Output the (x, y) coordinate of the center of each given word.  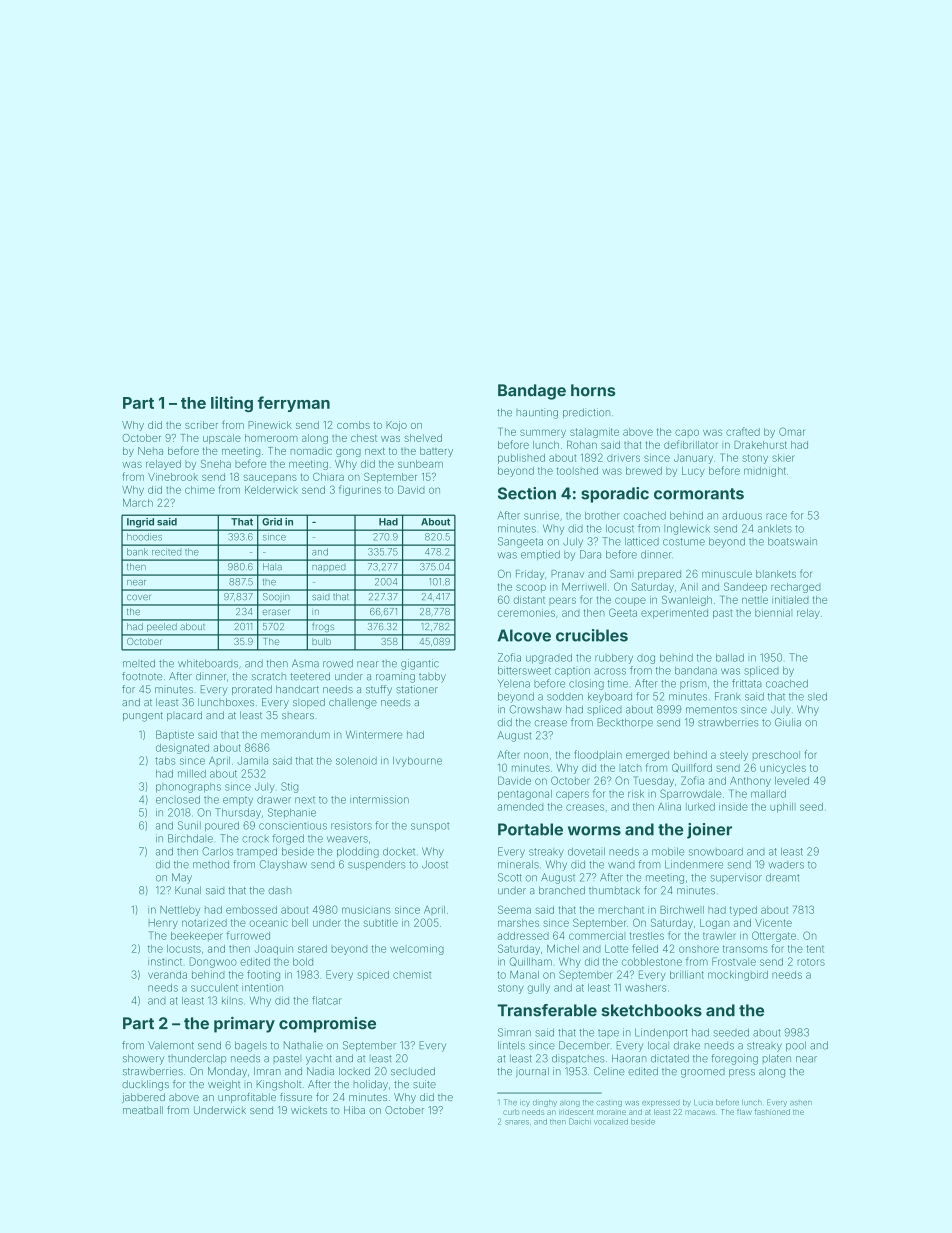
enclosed (178, 800)
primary (244, 1025)
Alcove (524, 635)
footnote (142, 676)
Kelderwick (271, 490)
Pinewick (270, 425)
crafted (743, 431)
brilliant (687, 975)
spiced (373, 976)
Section (527, 493)
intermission (379, 799)
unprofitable (247, 1098)
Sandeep (745, 587)
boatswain (792, 541)
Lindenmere (694, 864)
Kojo (396, 426)
